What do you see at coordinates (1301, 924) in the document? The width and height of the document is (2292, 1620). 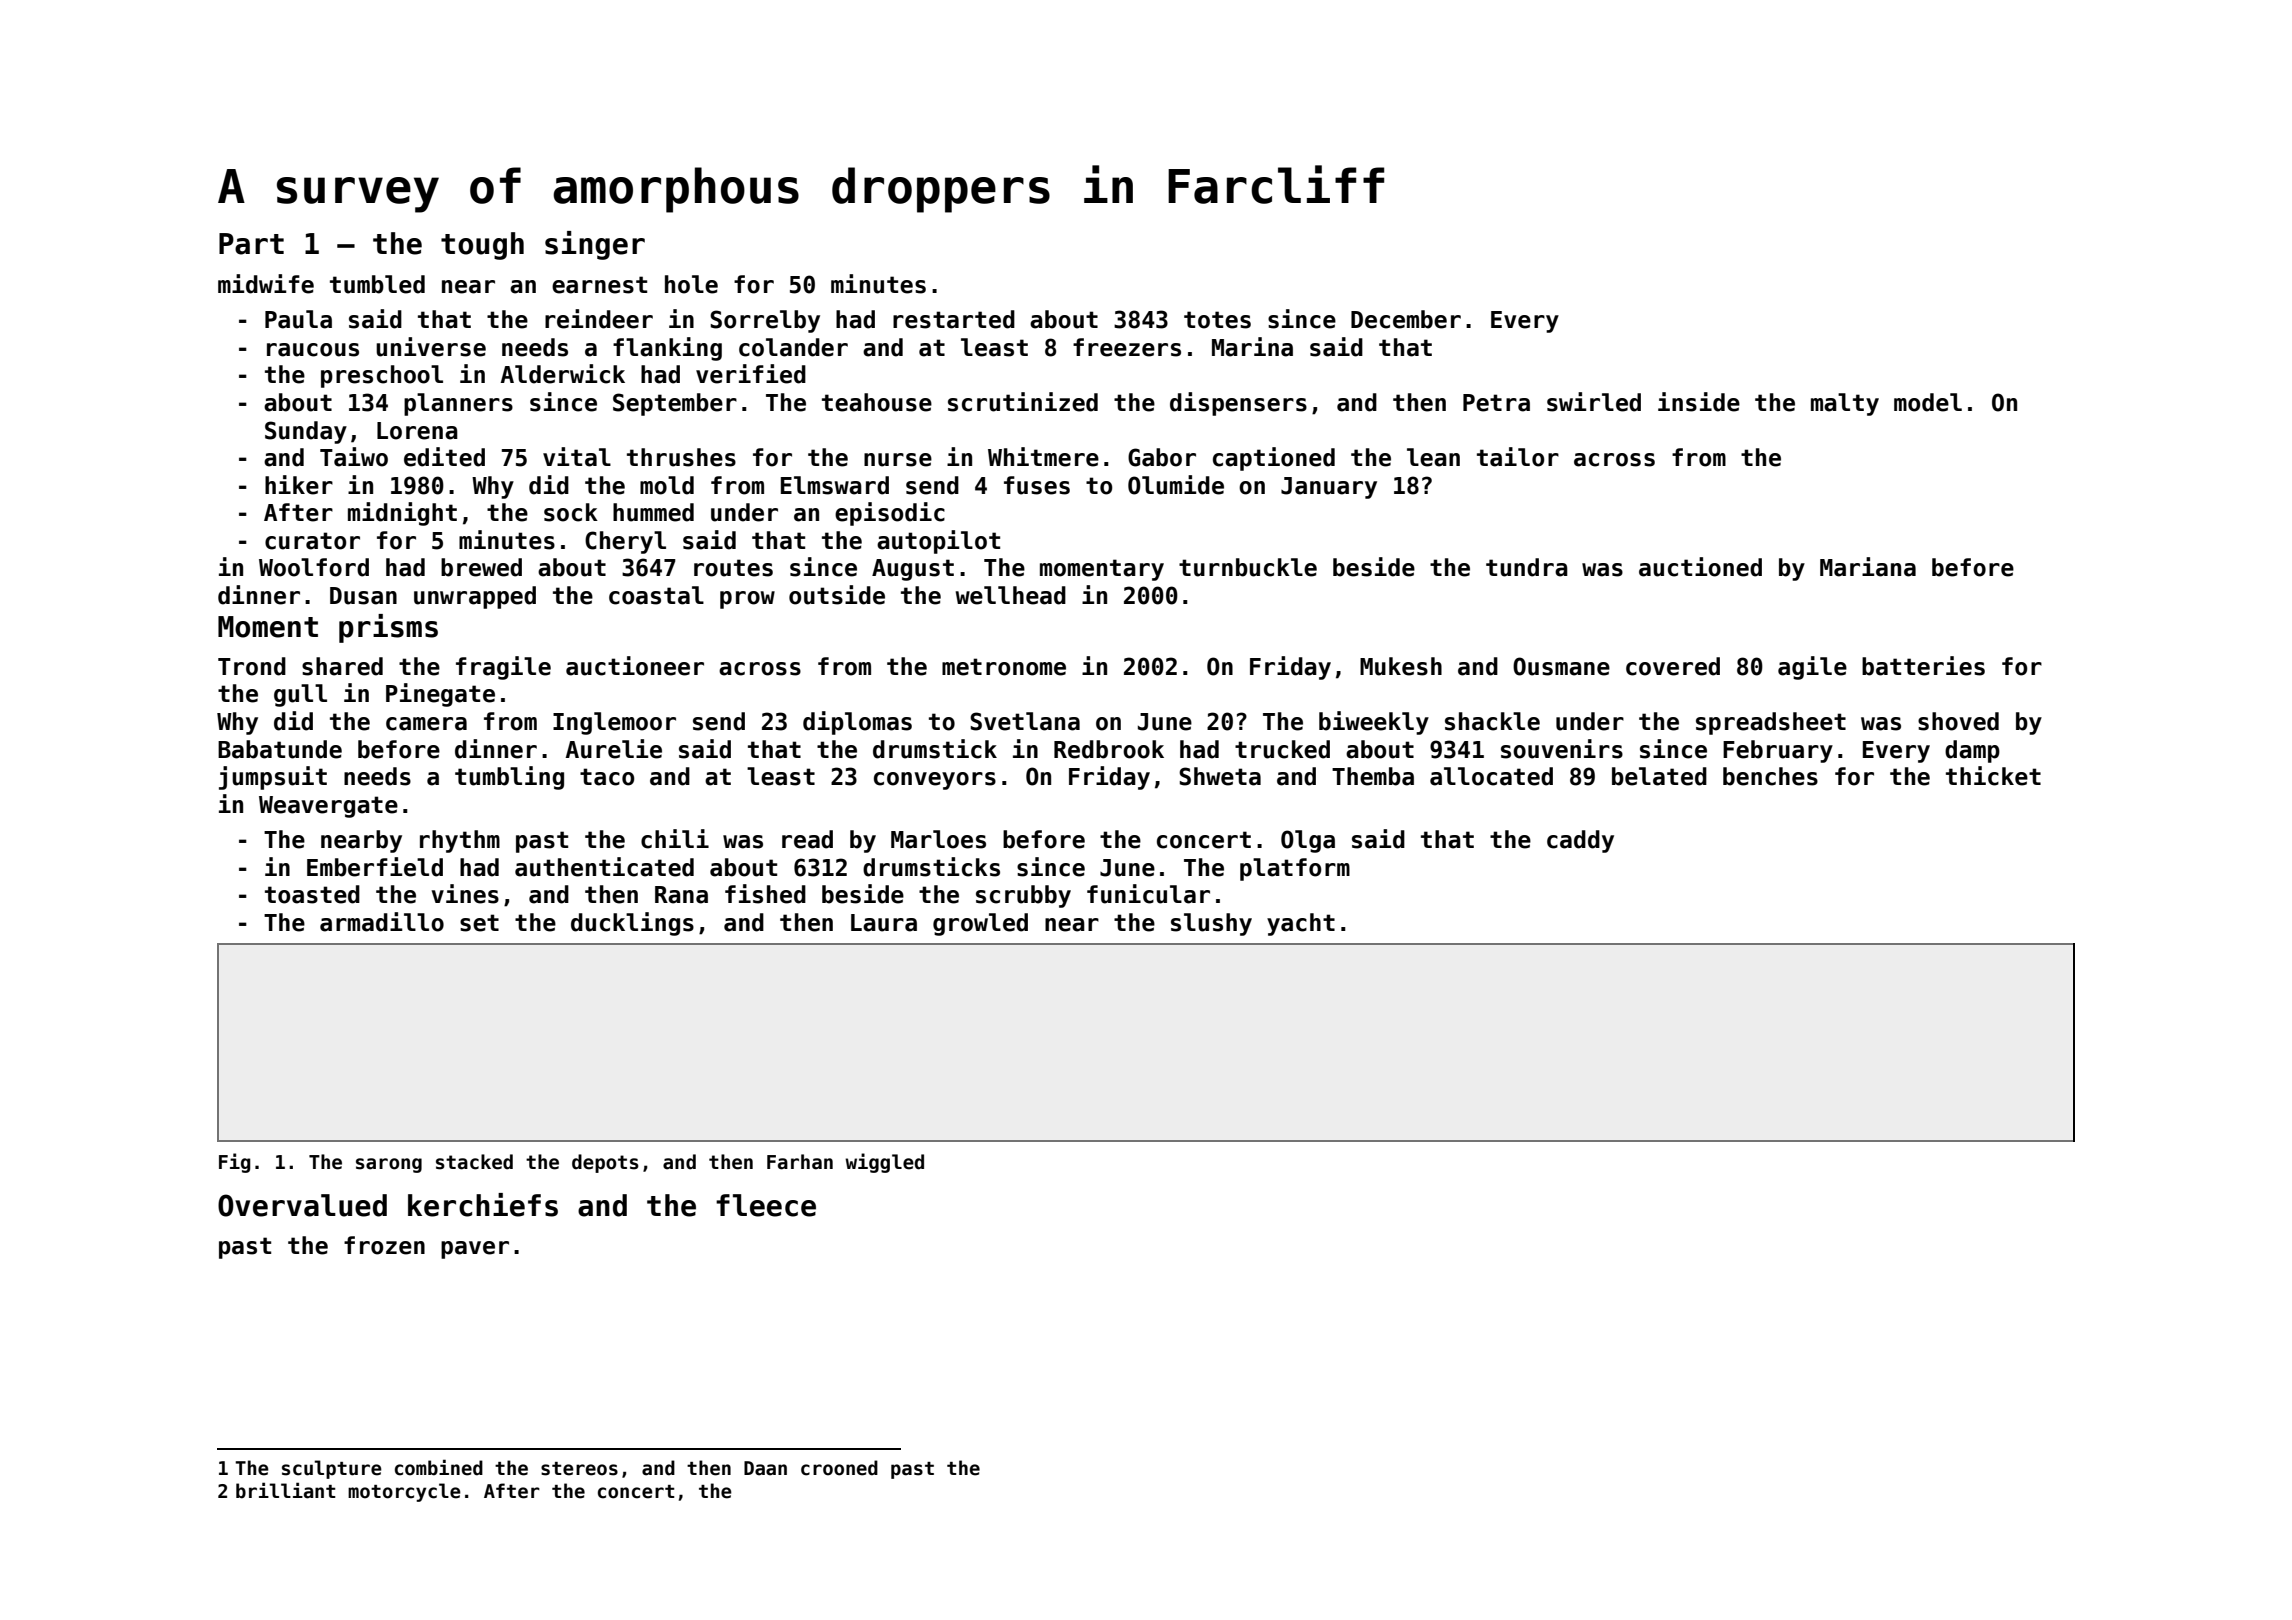 I see `yacht` at bounding box center [1301, 924].
